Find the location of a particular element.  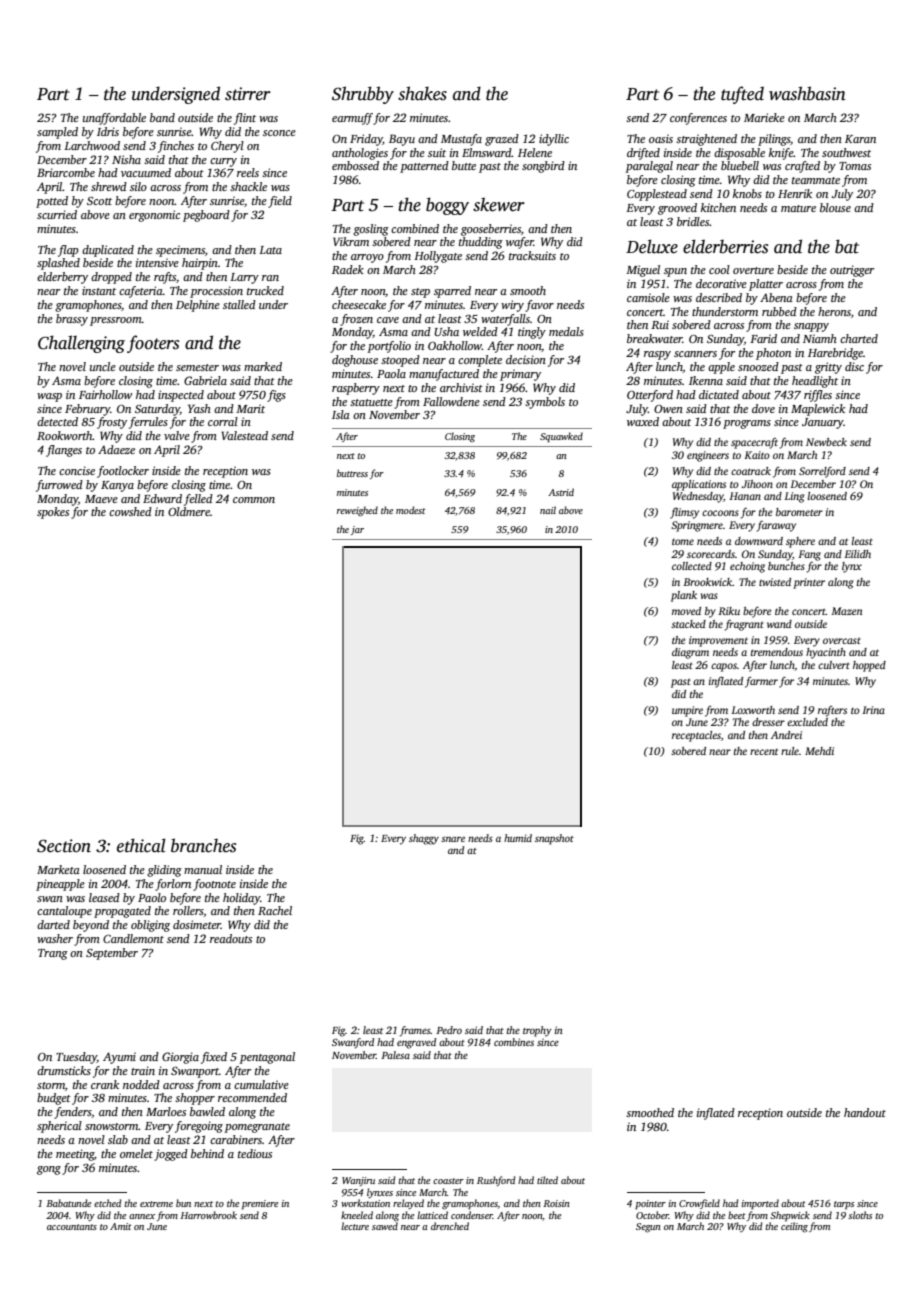

cheesecake is located at coordinates (359, 304).
